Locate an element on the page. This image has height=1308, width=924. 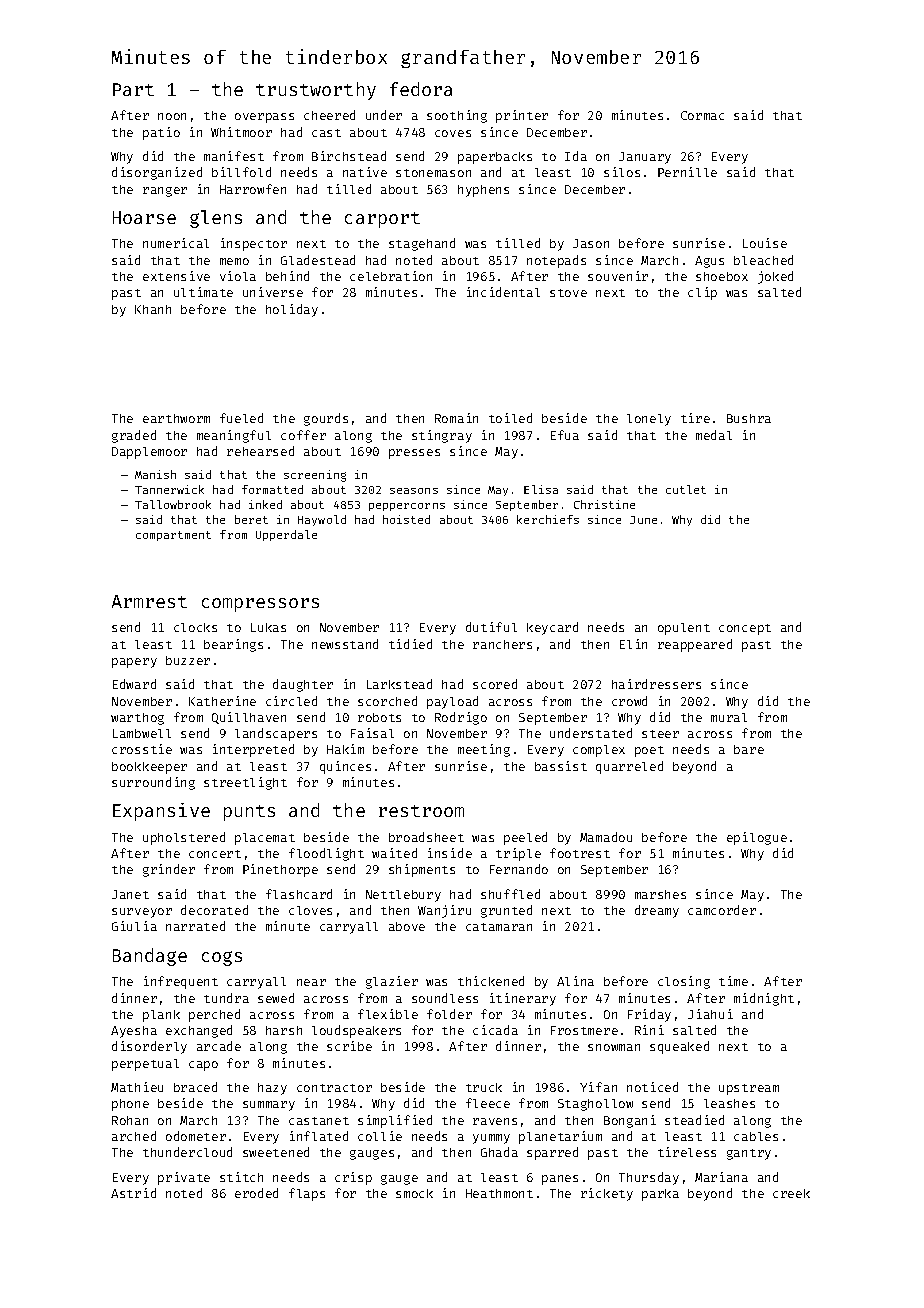
Haywold is located at coordinates (322, 520).
